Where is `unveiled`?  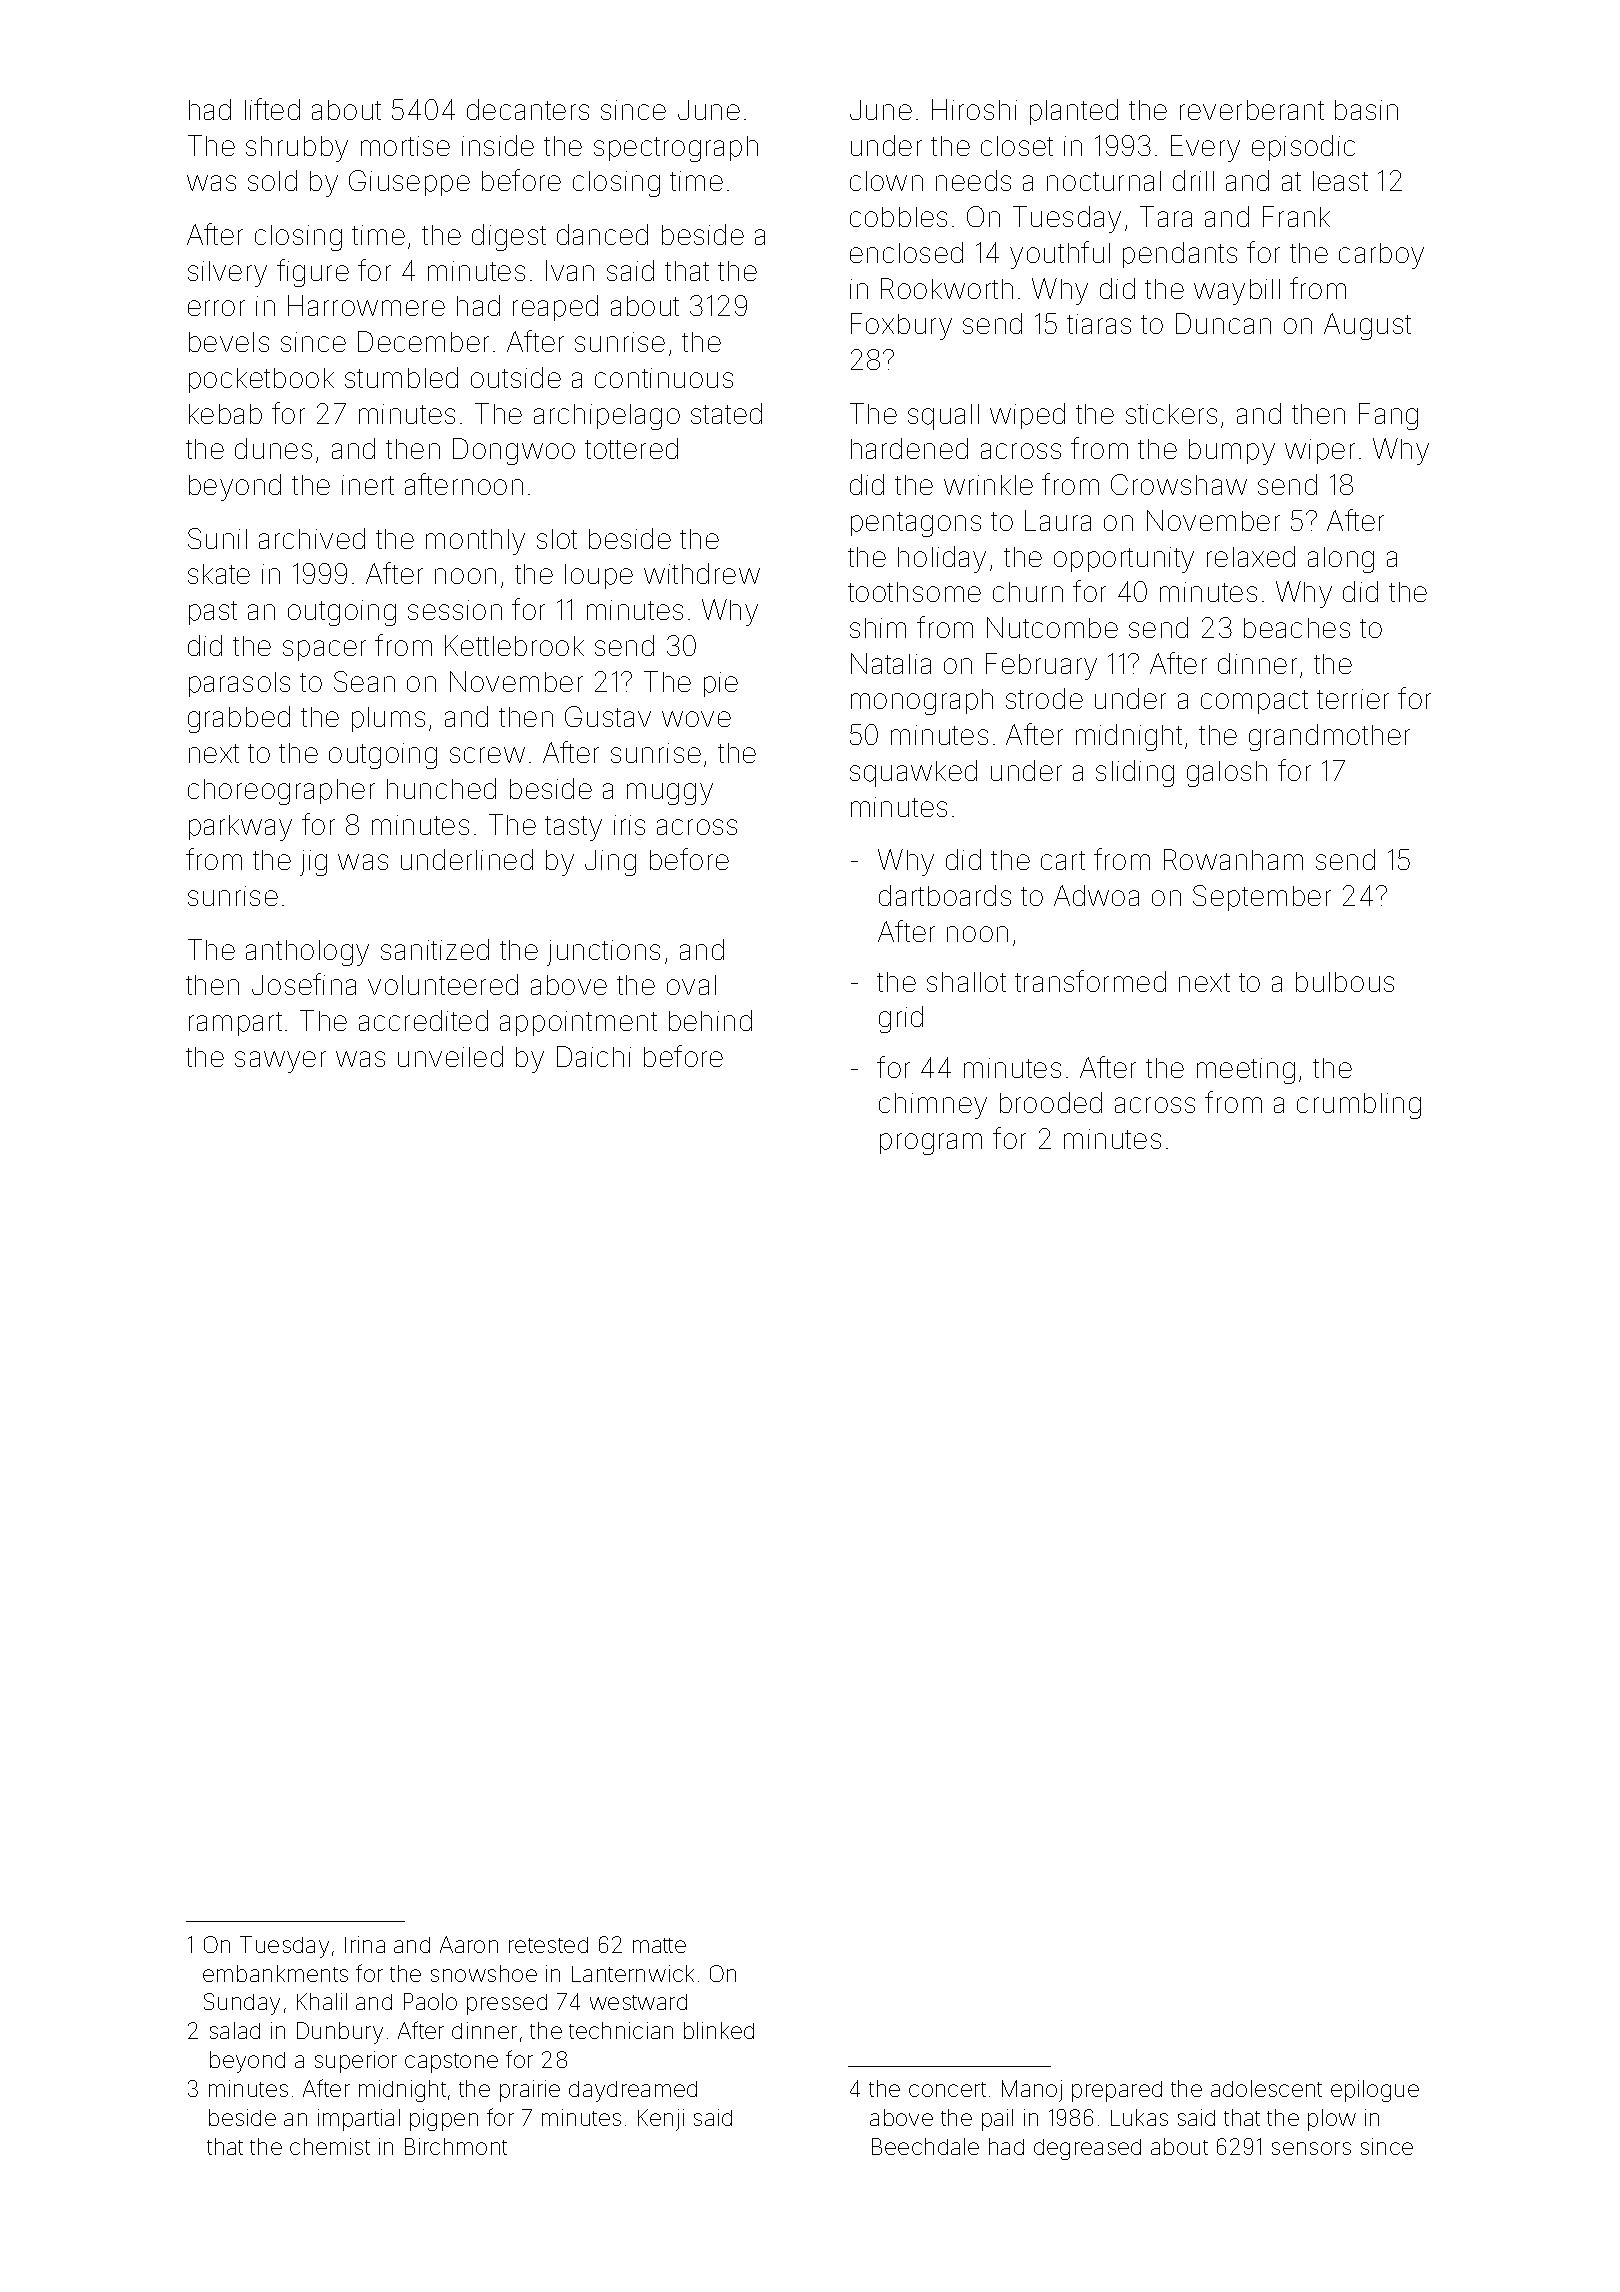 unveiled is located at coordinates (450, 1056).
